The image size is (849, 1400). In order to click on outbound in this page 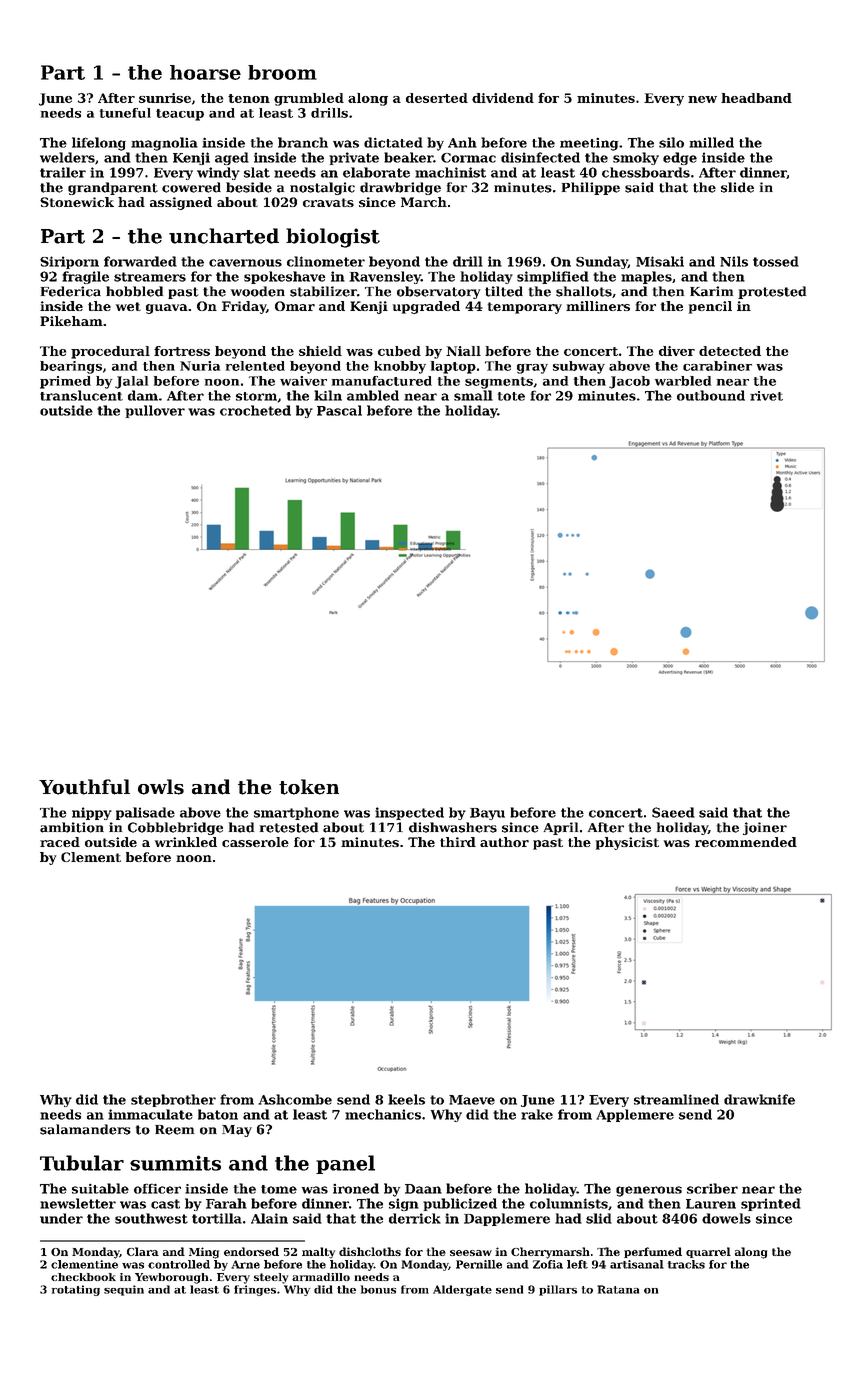, I will do `click(711, 395)`.
